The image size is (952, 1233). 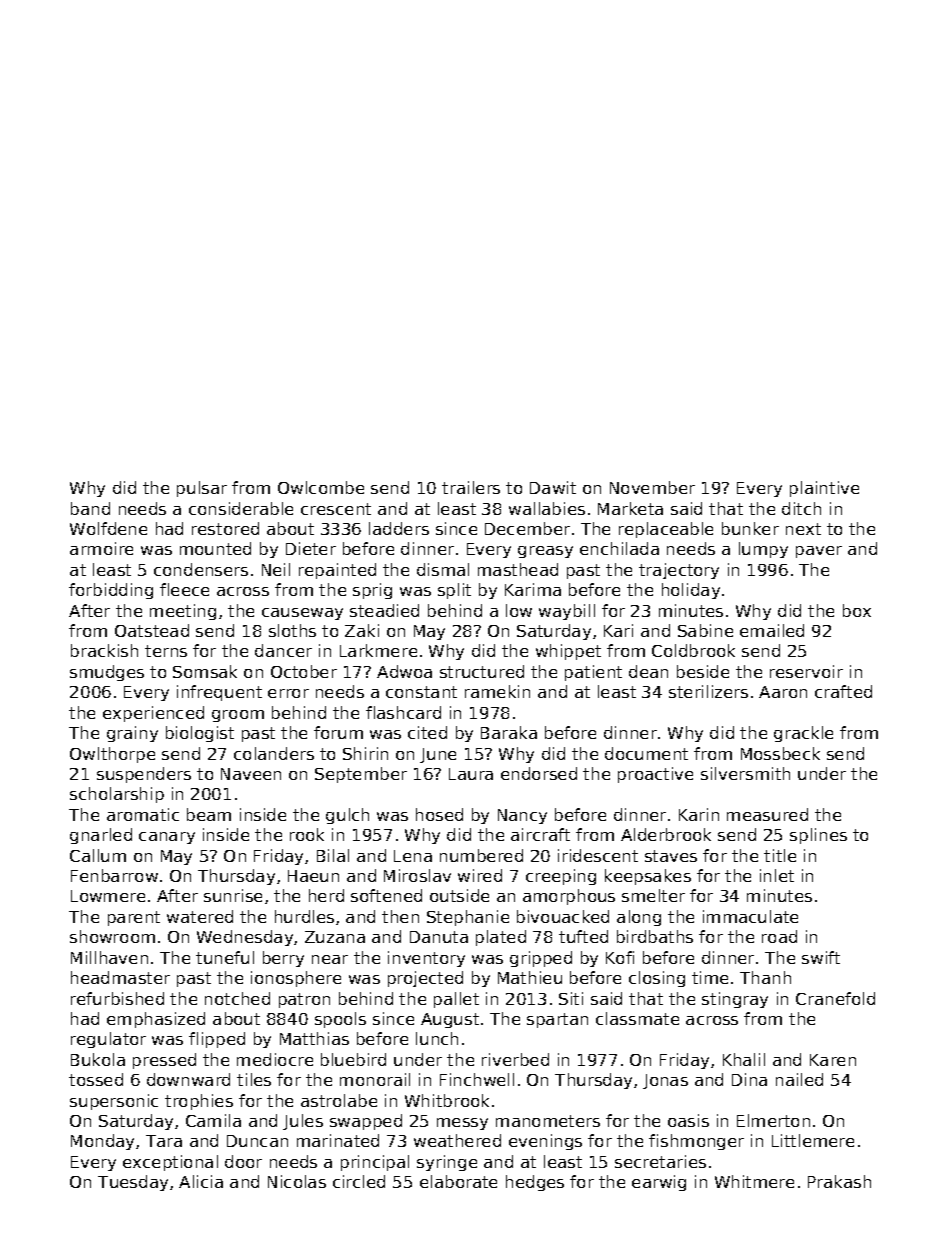 I want to click on Monday, so click(x=102, y=1142).
